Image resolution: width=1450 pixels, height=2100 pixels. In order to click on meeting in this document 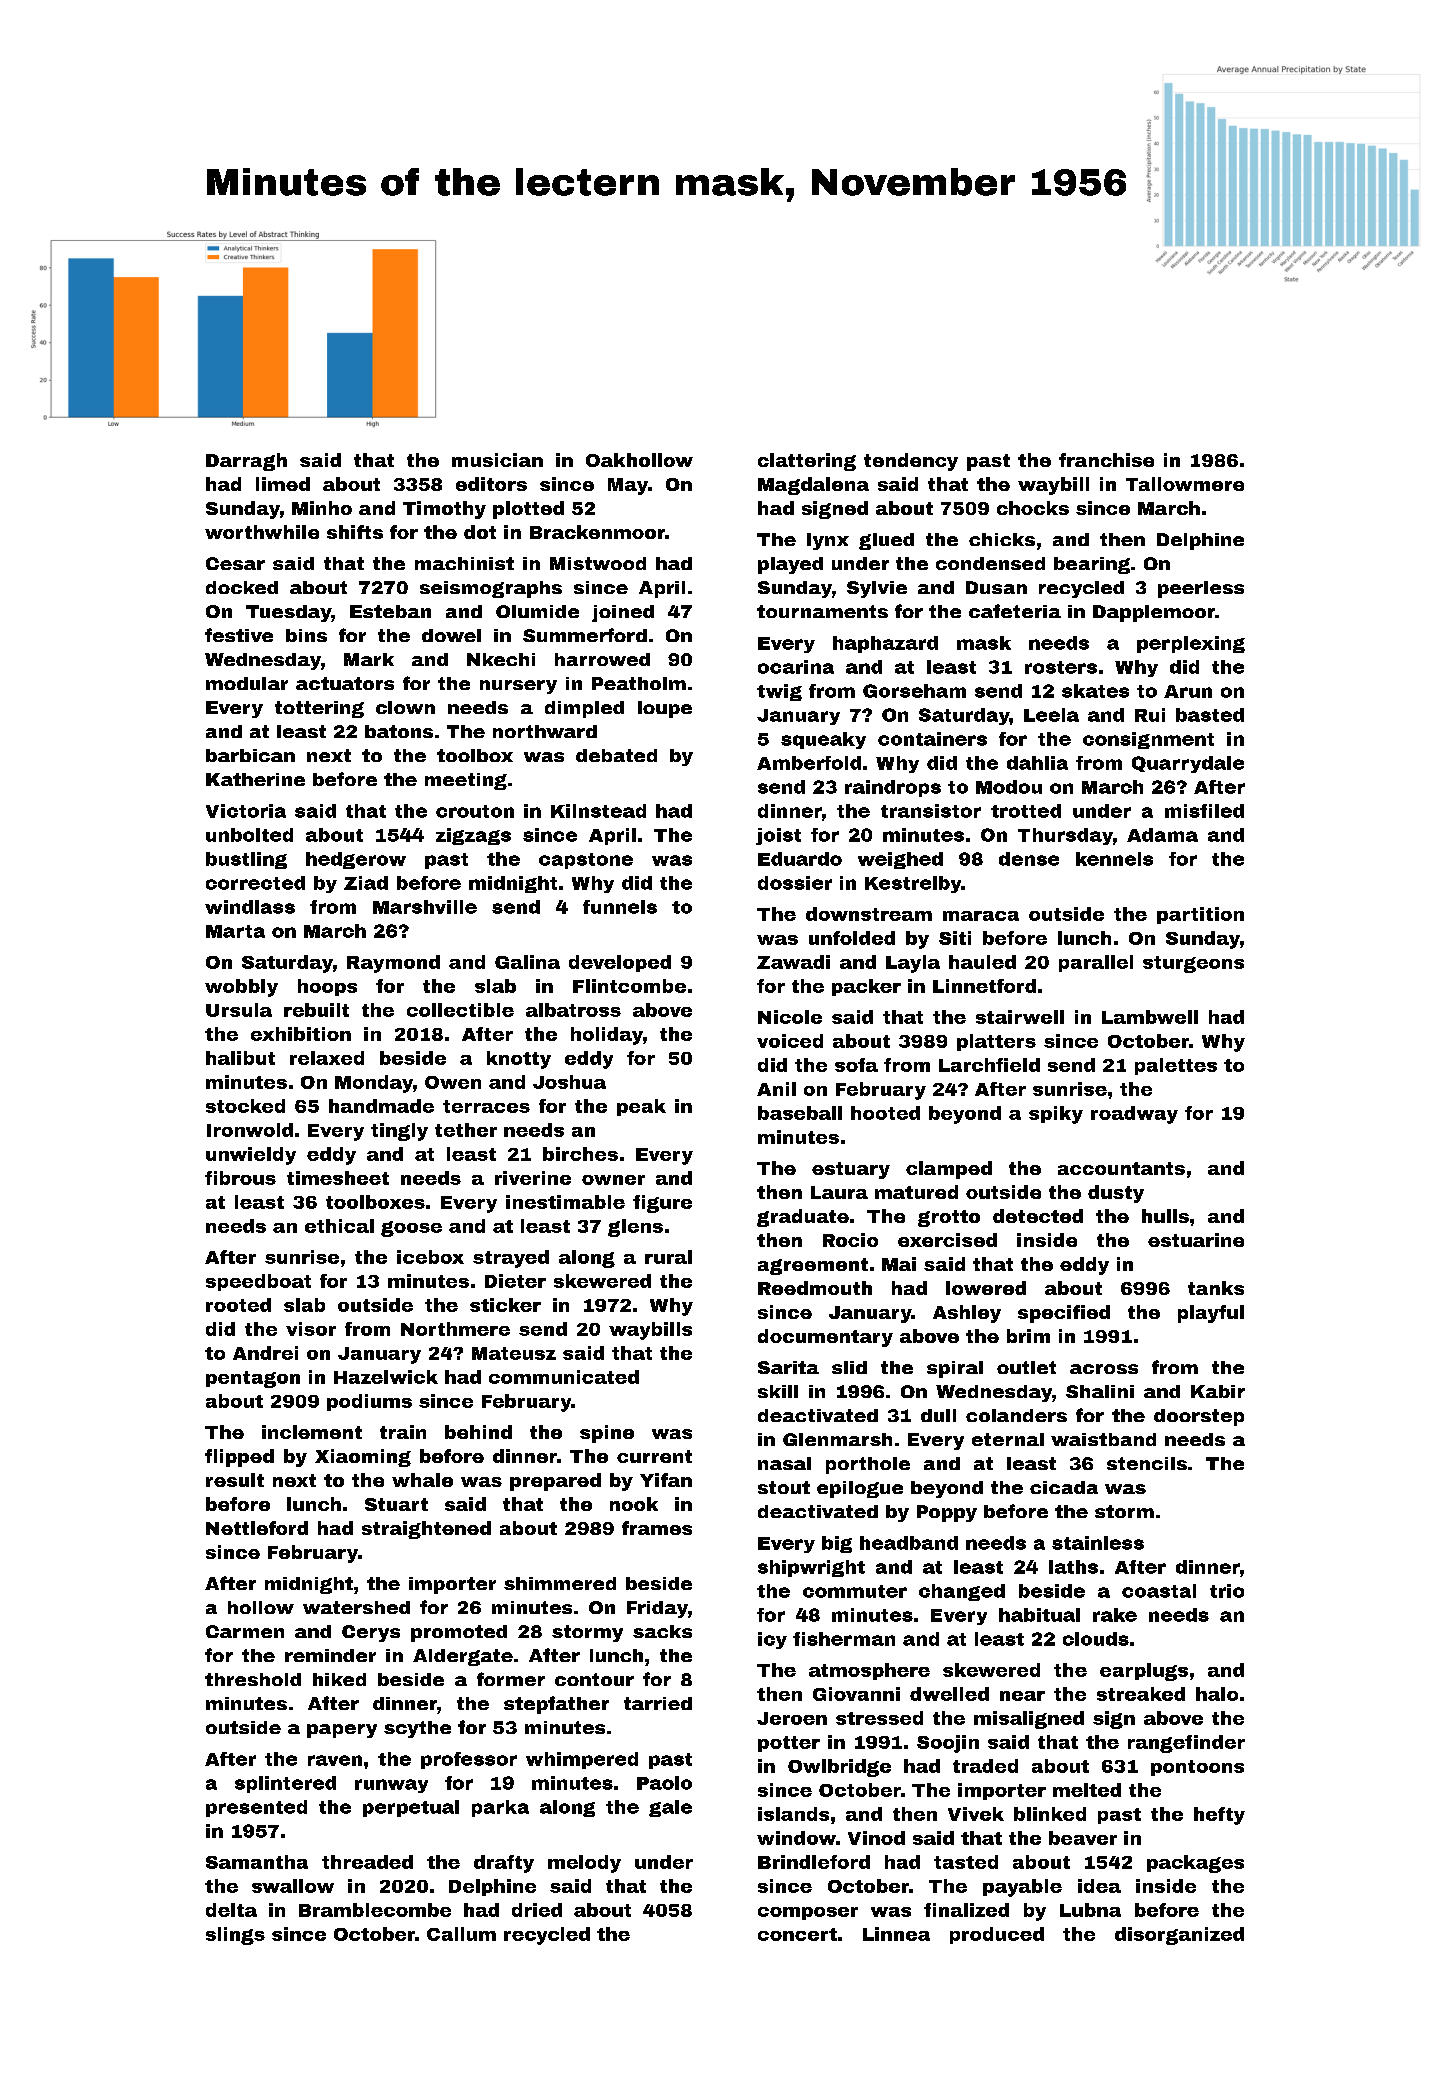, I will do `click(466, 781)`.
